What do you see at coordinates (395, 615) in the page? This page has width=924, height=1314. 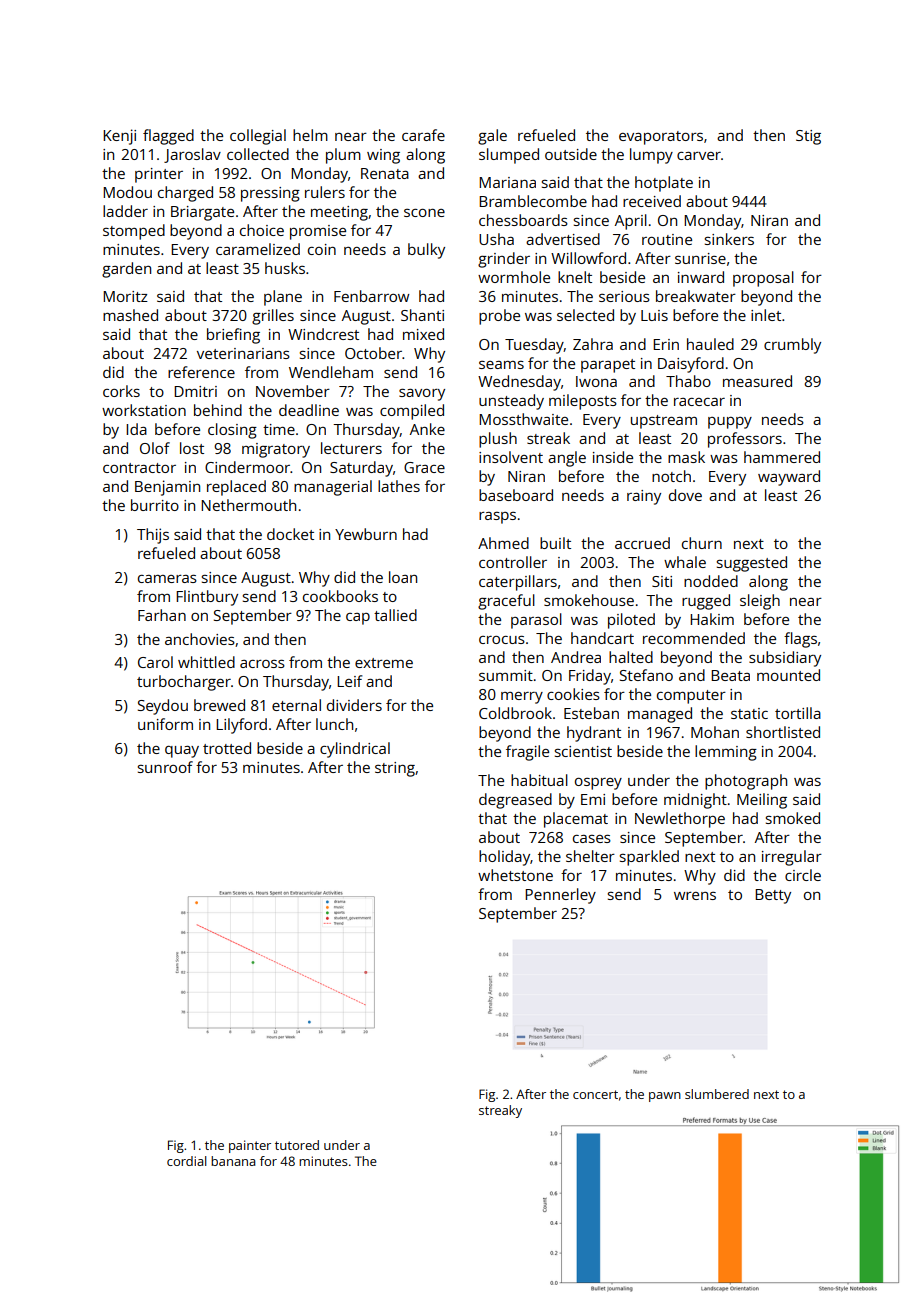 I see `tallied` at bounding box center [395, 615].
